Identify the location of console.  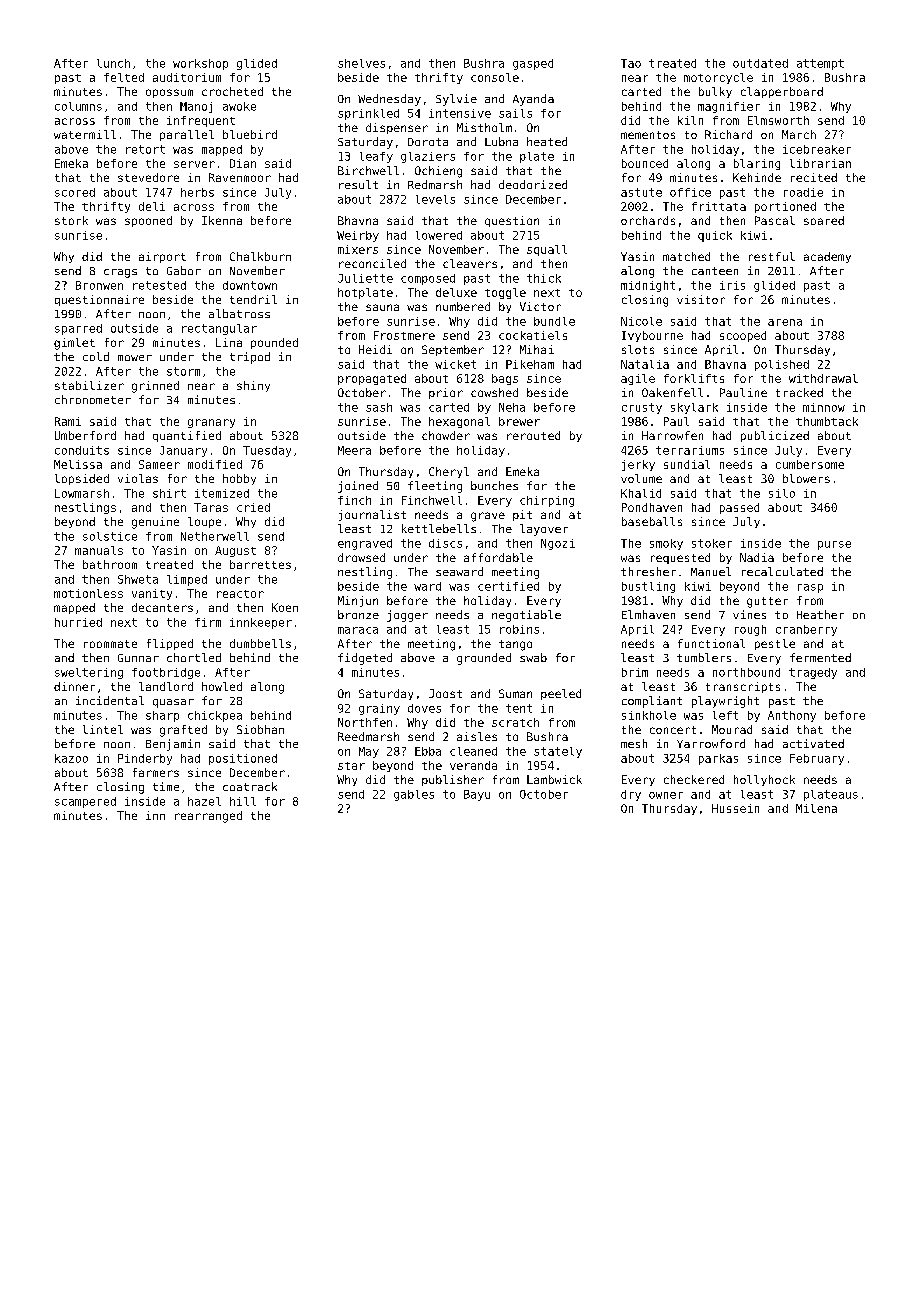
(495, 77).
